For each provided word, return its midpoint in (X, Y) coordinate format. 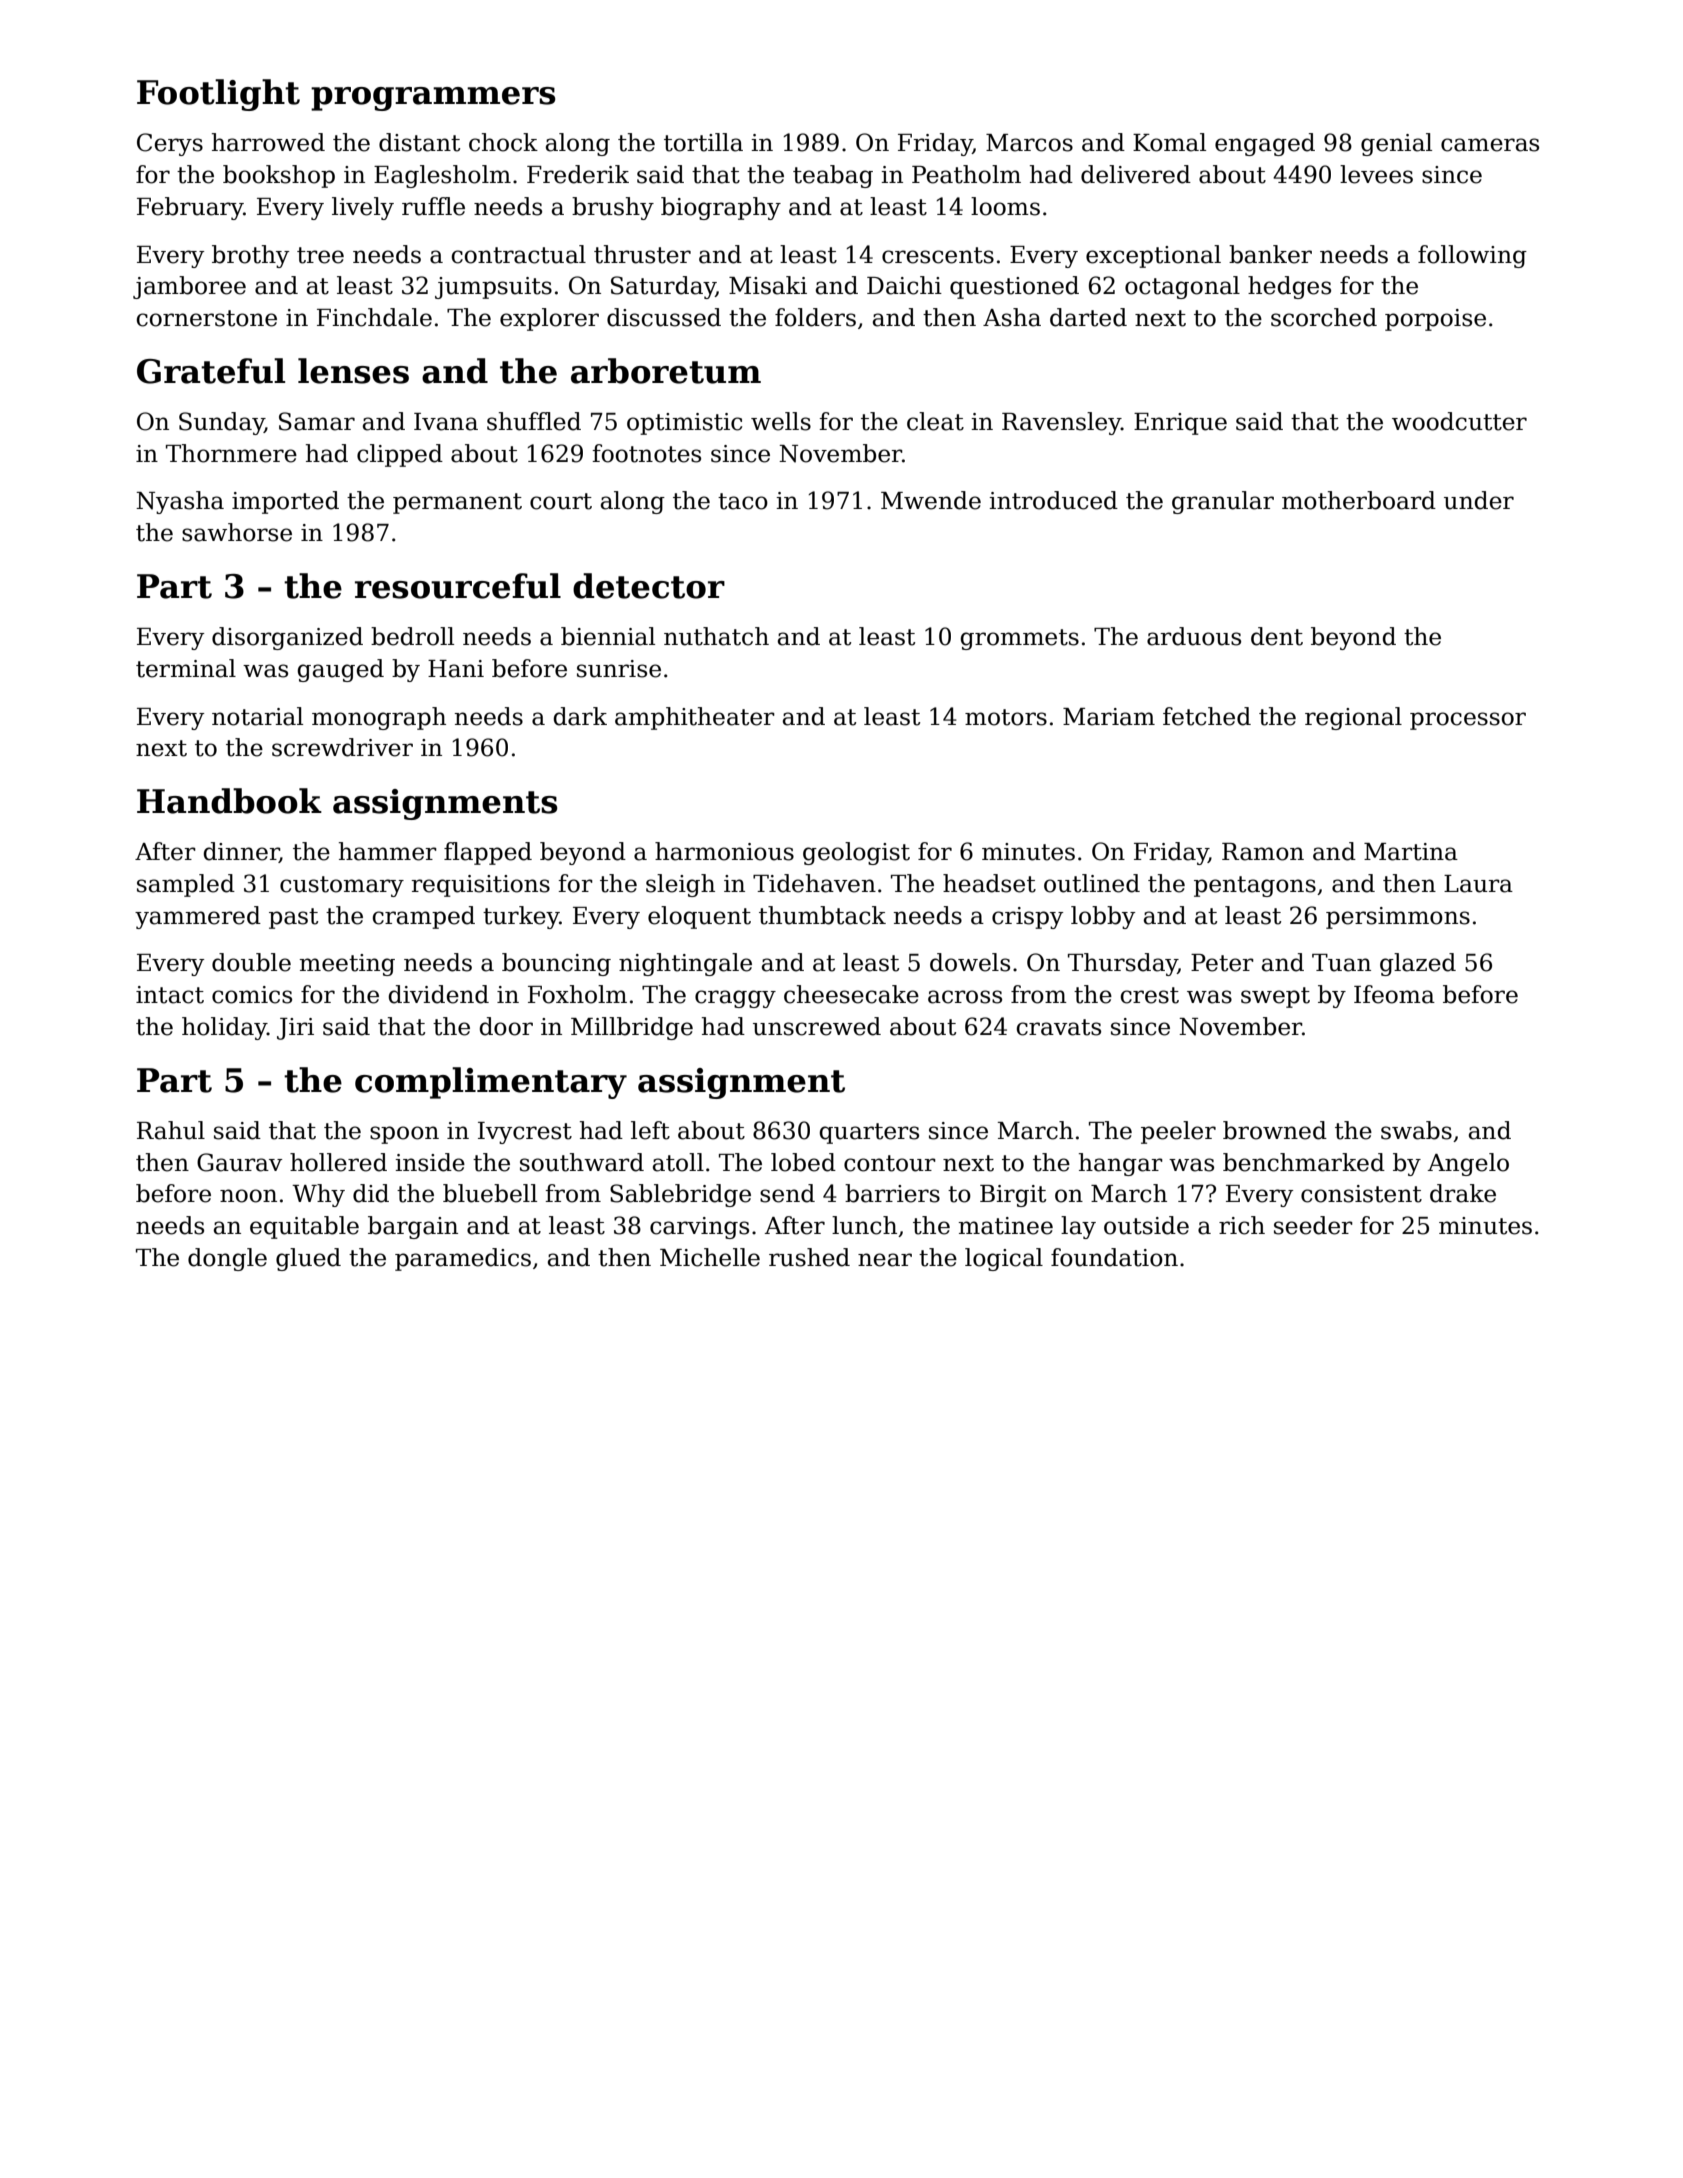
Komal (1169, 142)
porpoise (1435, 320)
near (885, 1260)
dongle (227, 1259)
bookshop (279, 176)
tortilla (703, 142)
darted (1088, 317)
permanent (457, 503)
